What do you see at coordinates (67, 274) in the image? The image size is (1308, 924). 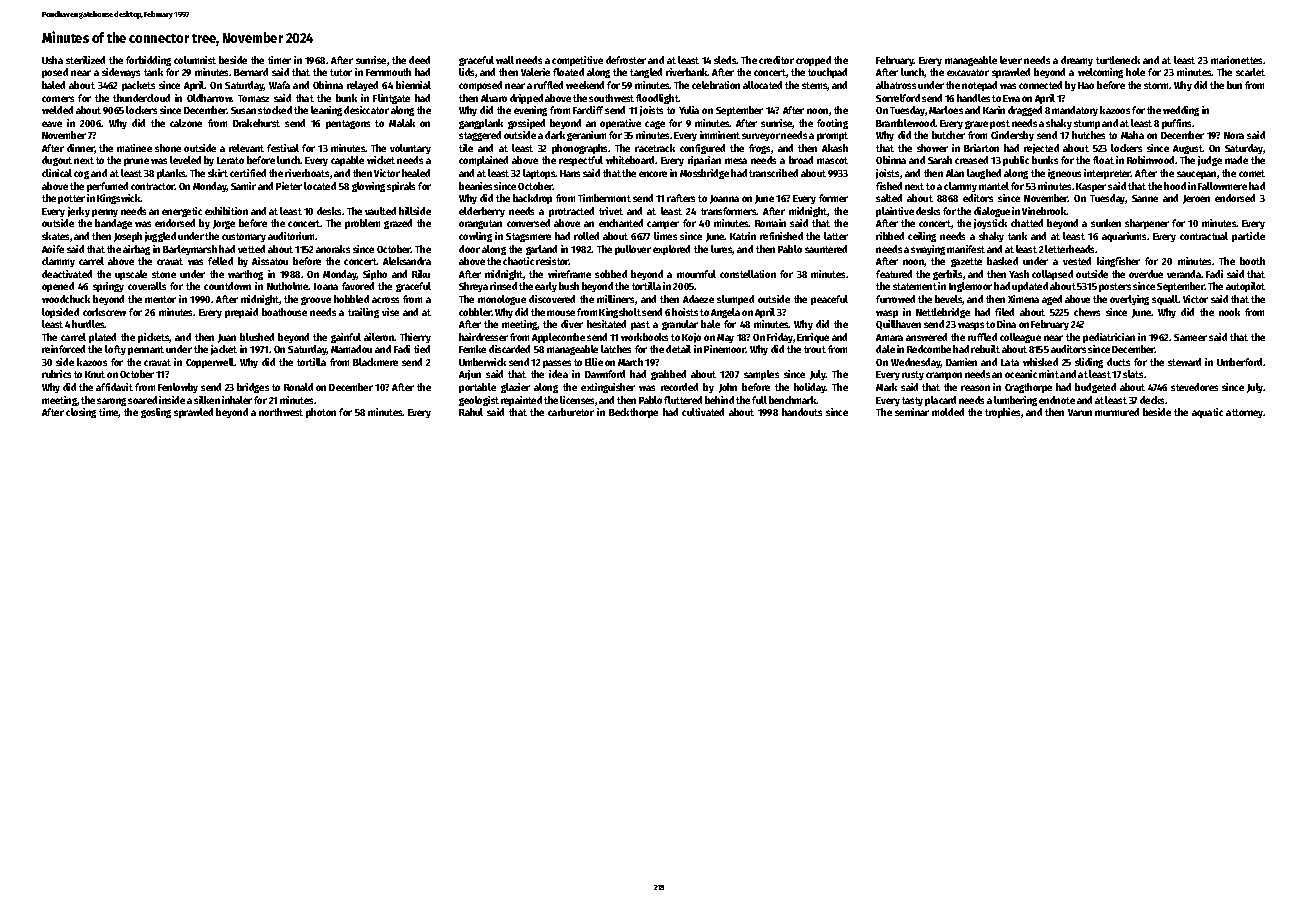 I see `deactivated` at bounding box center [67, 274].
